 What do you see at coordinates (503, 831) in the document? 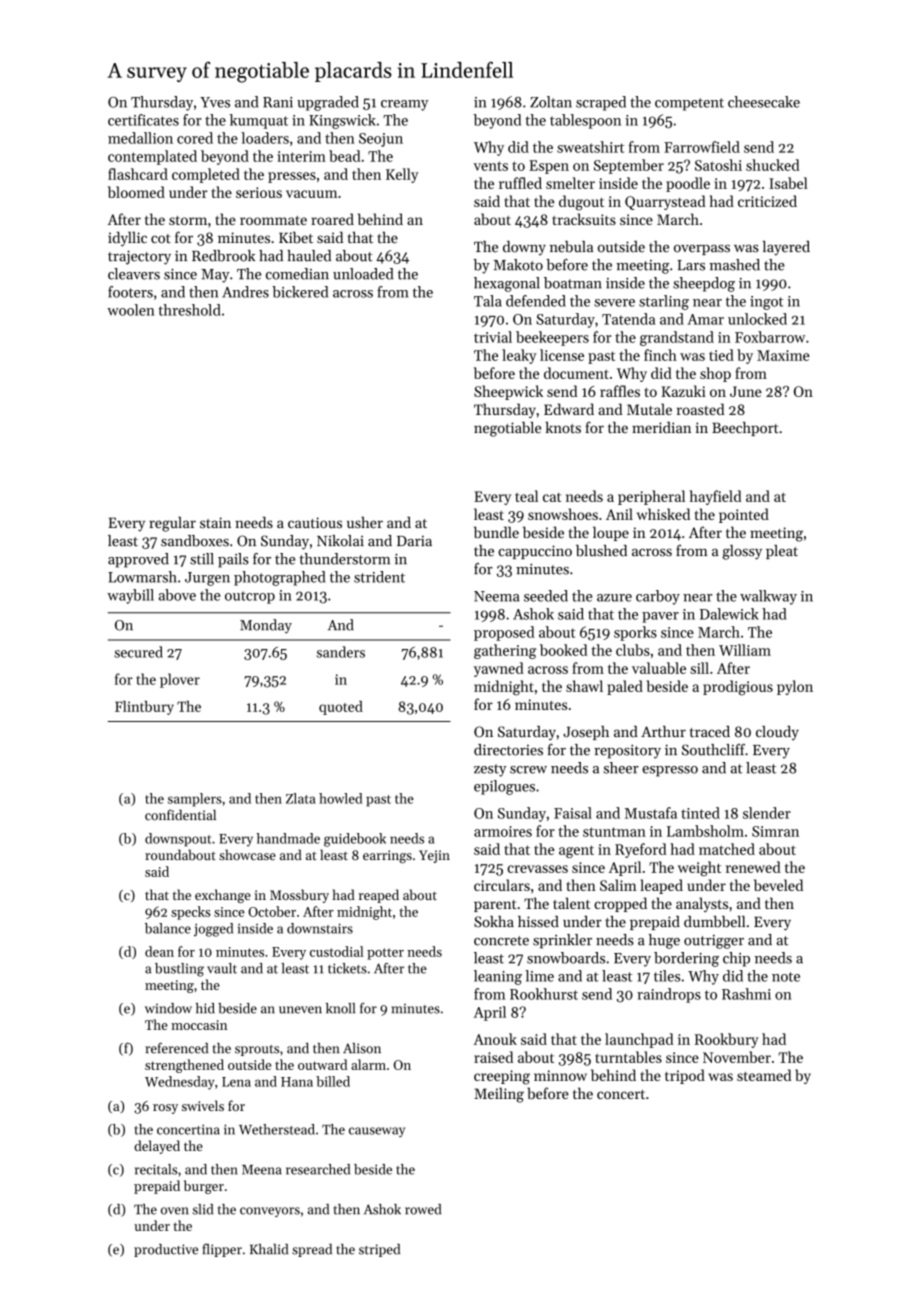
I see `armoires` at bounding box center [503, 831].
